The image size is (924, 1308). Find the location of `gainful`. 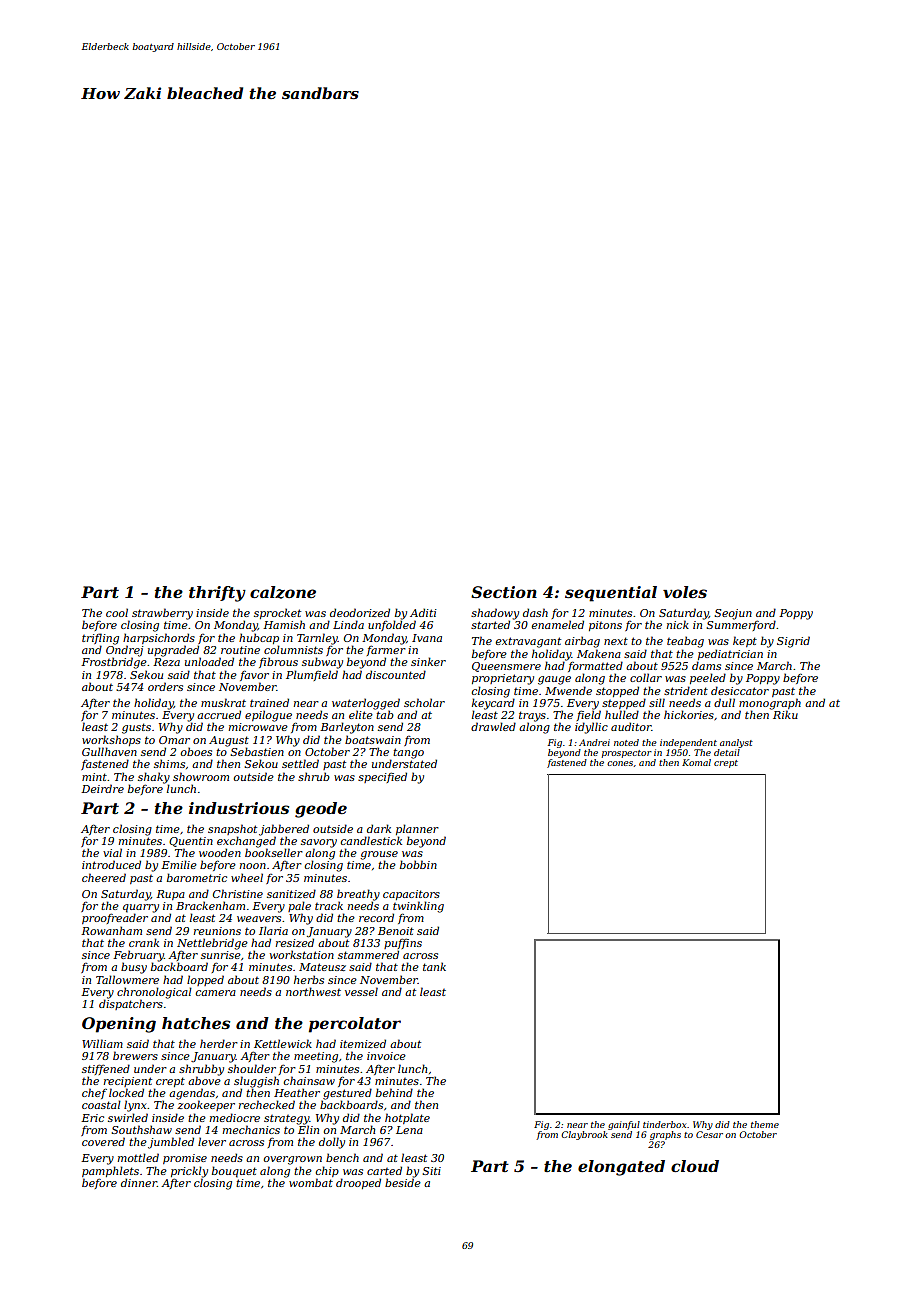

gainful is located at coordinates (624, 1125).
